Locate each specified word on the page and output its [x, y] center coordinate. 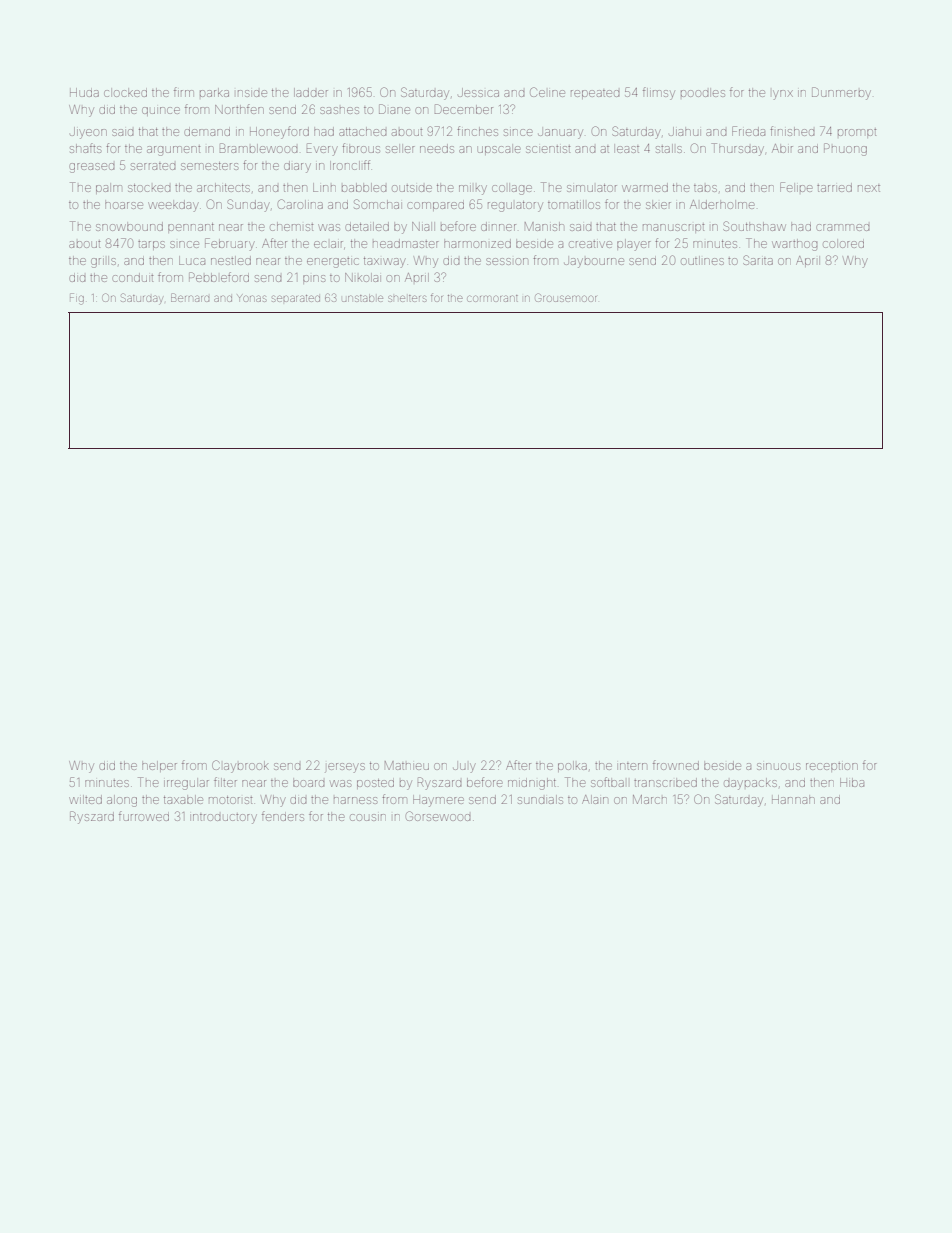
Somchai [378, 204]
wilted [85, 799]
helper [159, 766]
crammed [843, 227]
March [650, 799]
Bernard [190, 297]
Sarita [758, 260]
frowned [676, 765]
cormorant [492, 298]
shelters [407, 298]
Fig [77, 299]
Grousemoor [566, 297]
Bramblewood [259, 148]
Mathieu [407, 765]
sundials [540, 799]
